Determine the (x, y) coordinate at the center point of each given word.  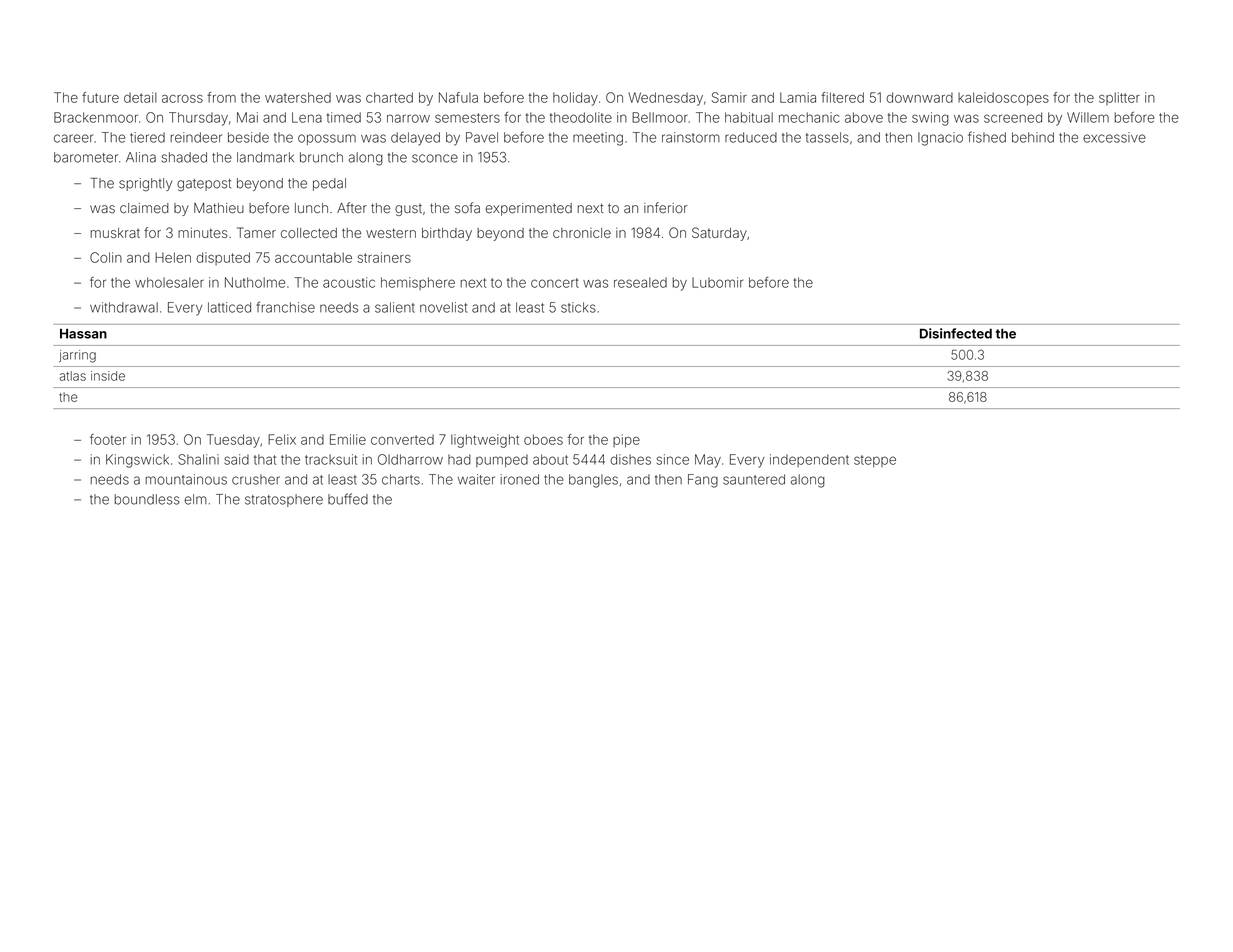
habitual (749, 117)
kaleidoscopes (1003, 99)
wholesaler (169, 282)
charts (401, 479)
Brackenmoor (96, 117)
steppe (875, 461)
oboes (543, 439)
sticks (578, 307)
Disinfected (956, 333)
